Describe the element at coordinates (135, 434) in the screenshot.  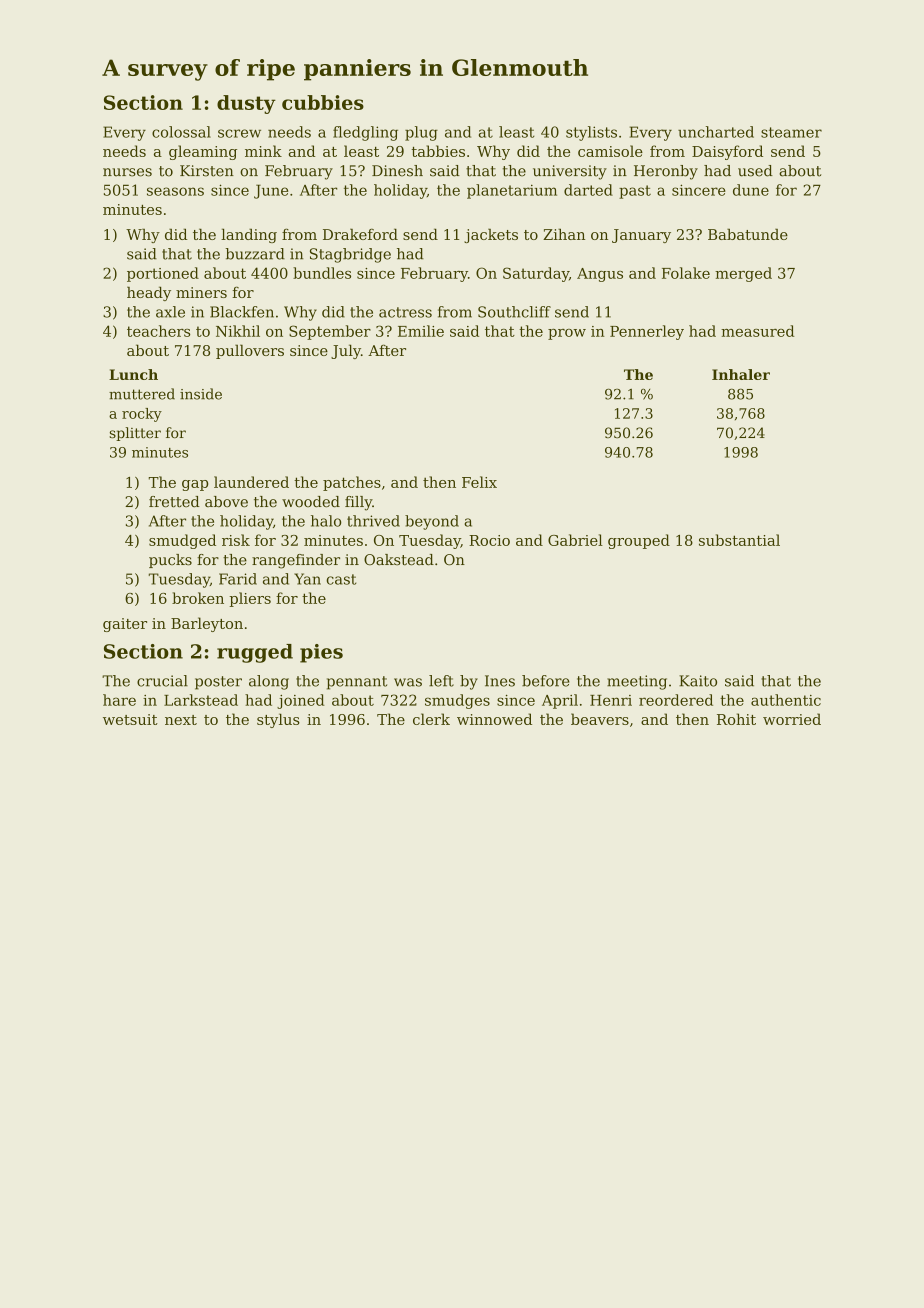
I see `splitter` at that location.
